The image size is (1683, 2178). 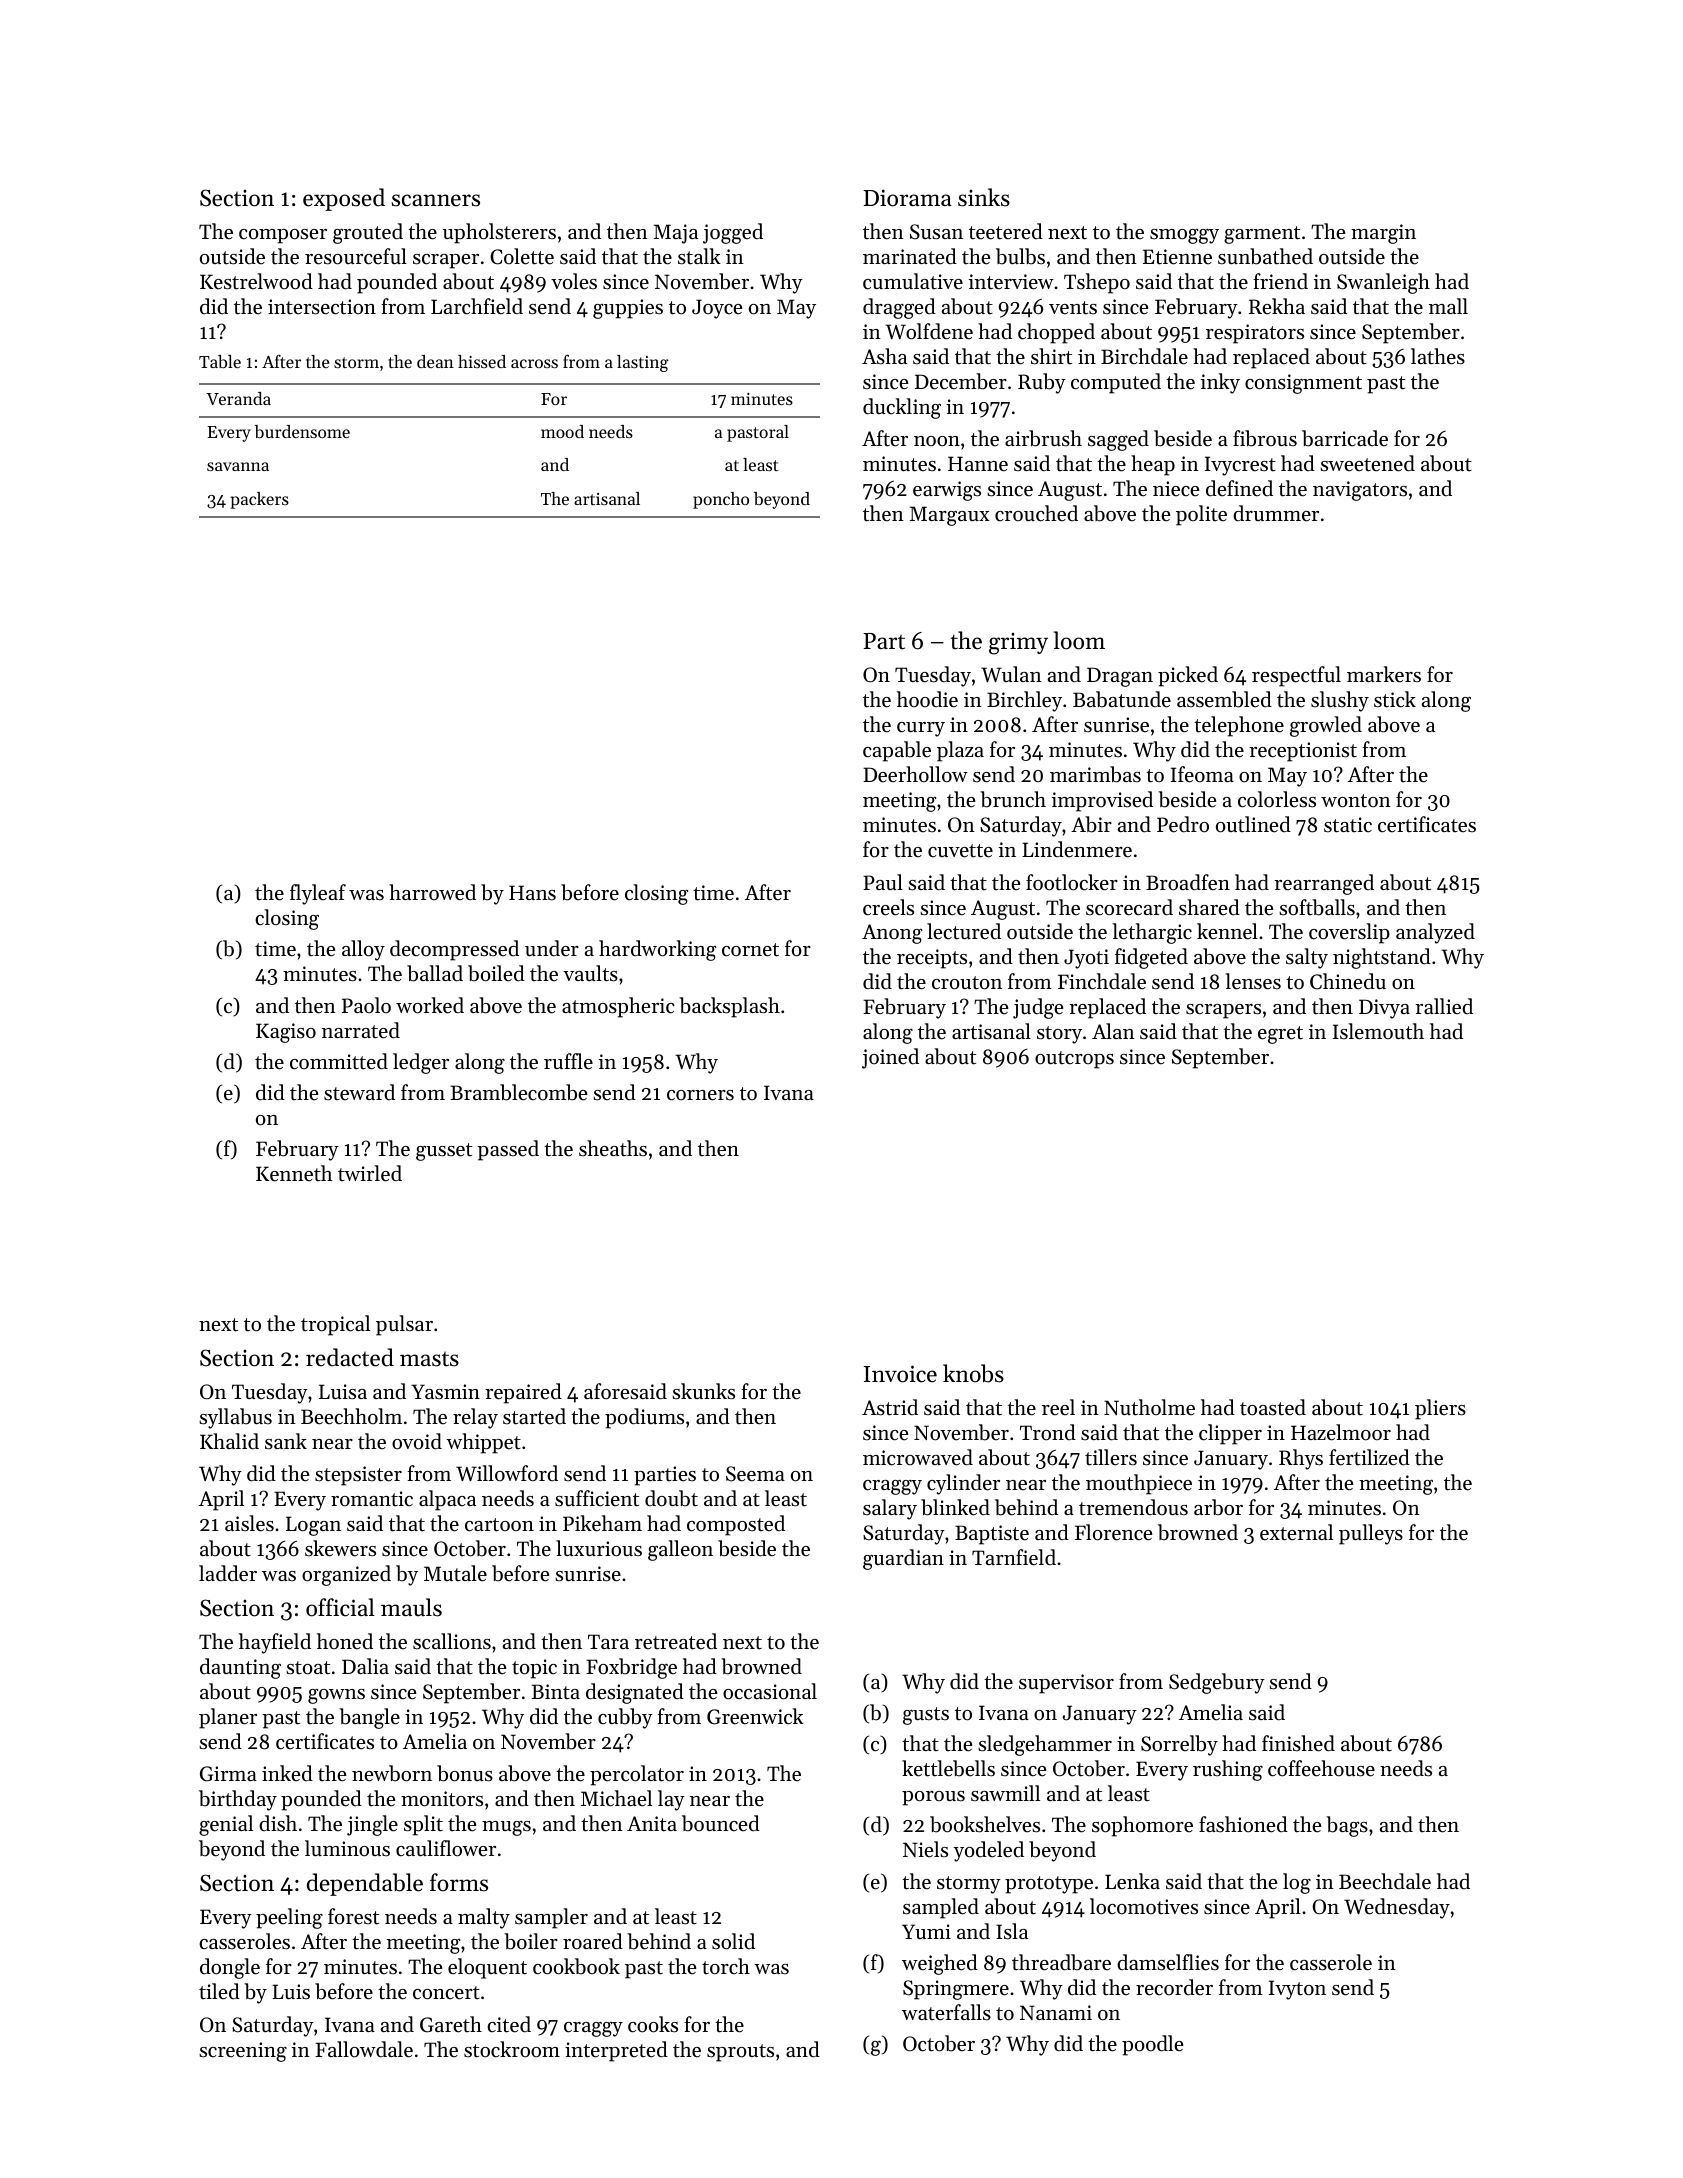 I want to click on cartoon, so click(x=499, y=1525).
